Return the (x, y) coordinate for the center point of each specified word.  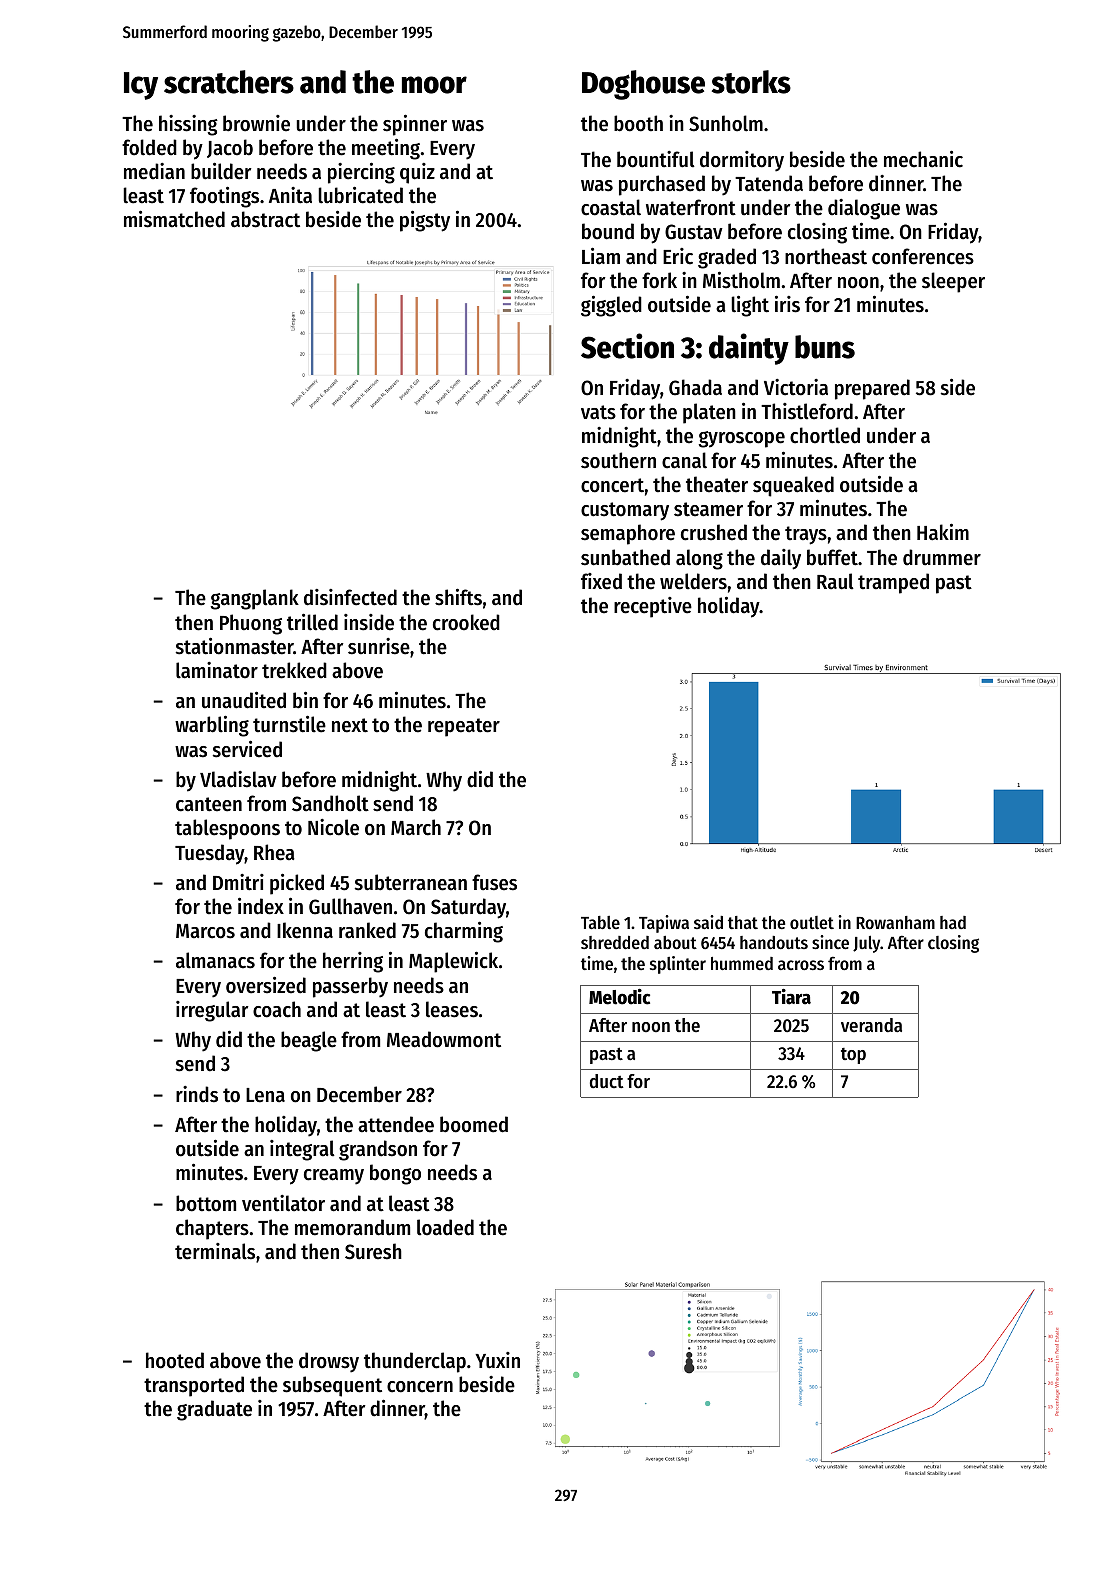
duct (607, 1081)
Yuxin (497, 1360)
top (853, 1056)
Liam (601, 256)
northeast (826, 256)
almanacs (215, 960)
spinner (415, 125)
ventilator (283, 1203)
